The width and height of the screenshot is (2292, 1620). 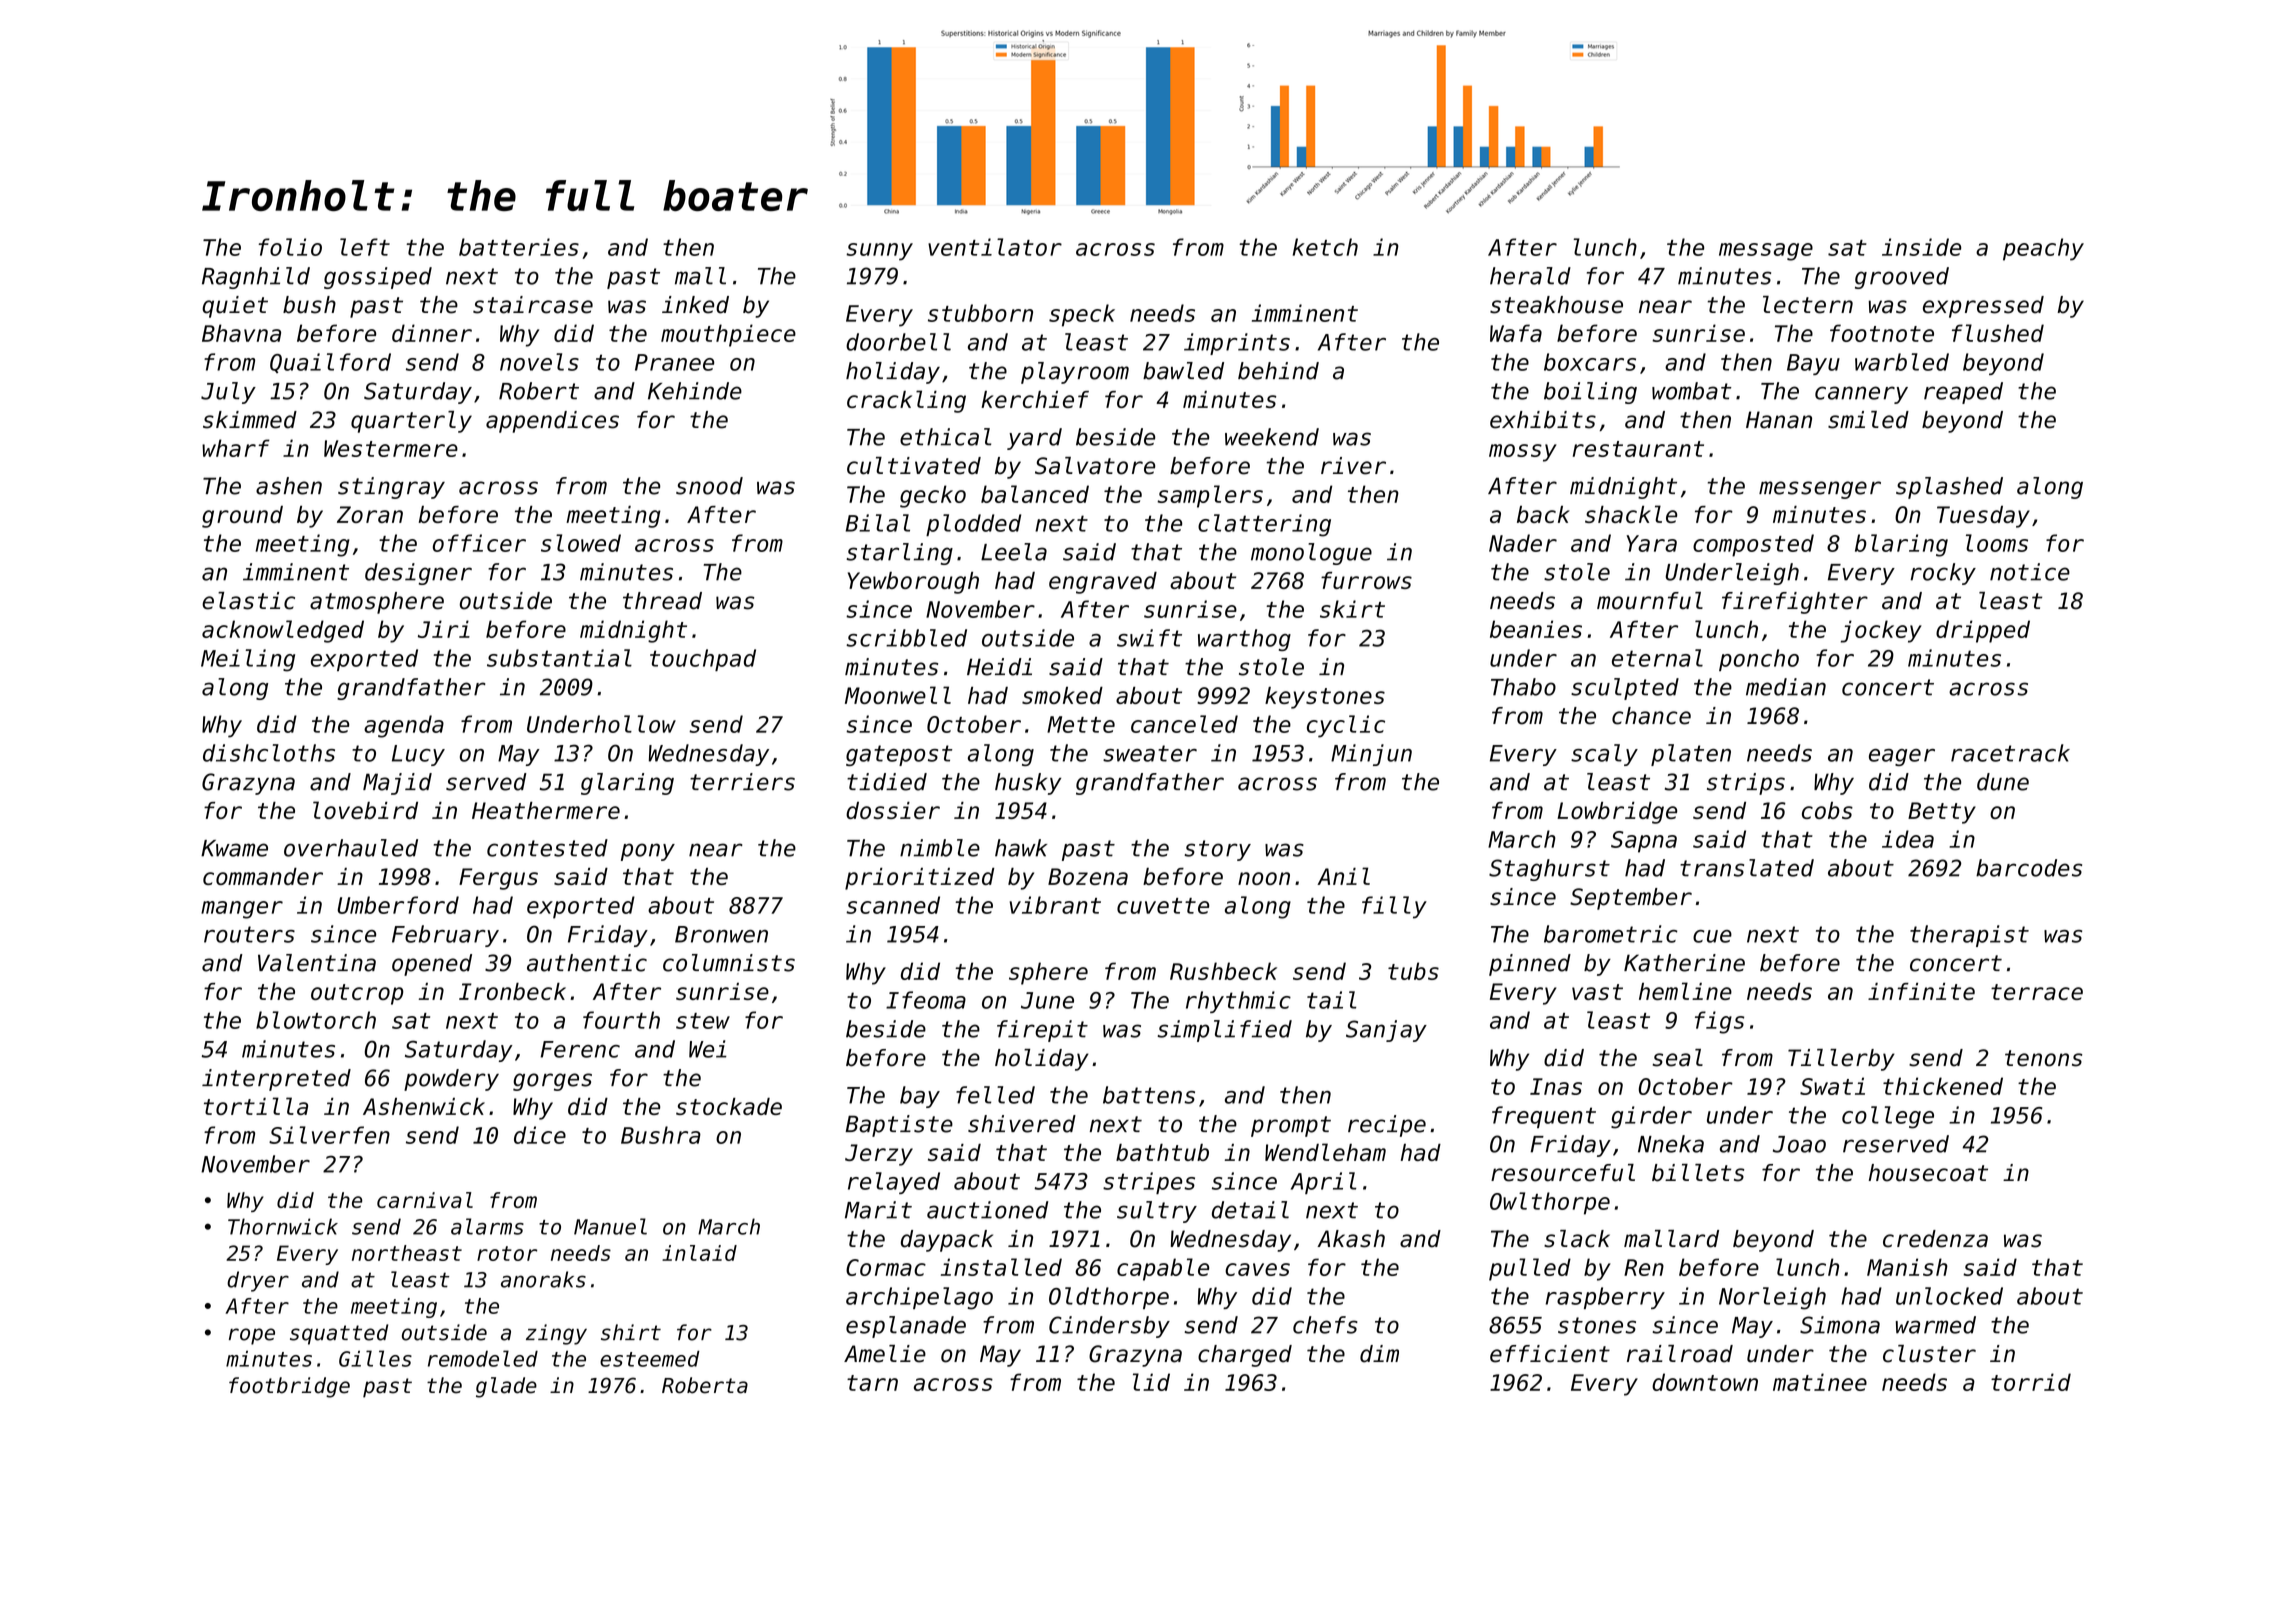 I want to click on charged, so click(x=1245, y=1356).
